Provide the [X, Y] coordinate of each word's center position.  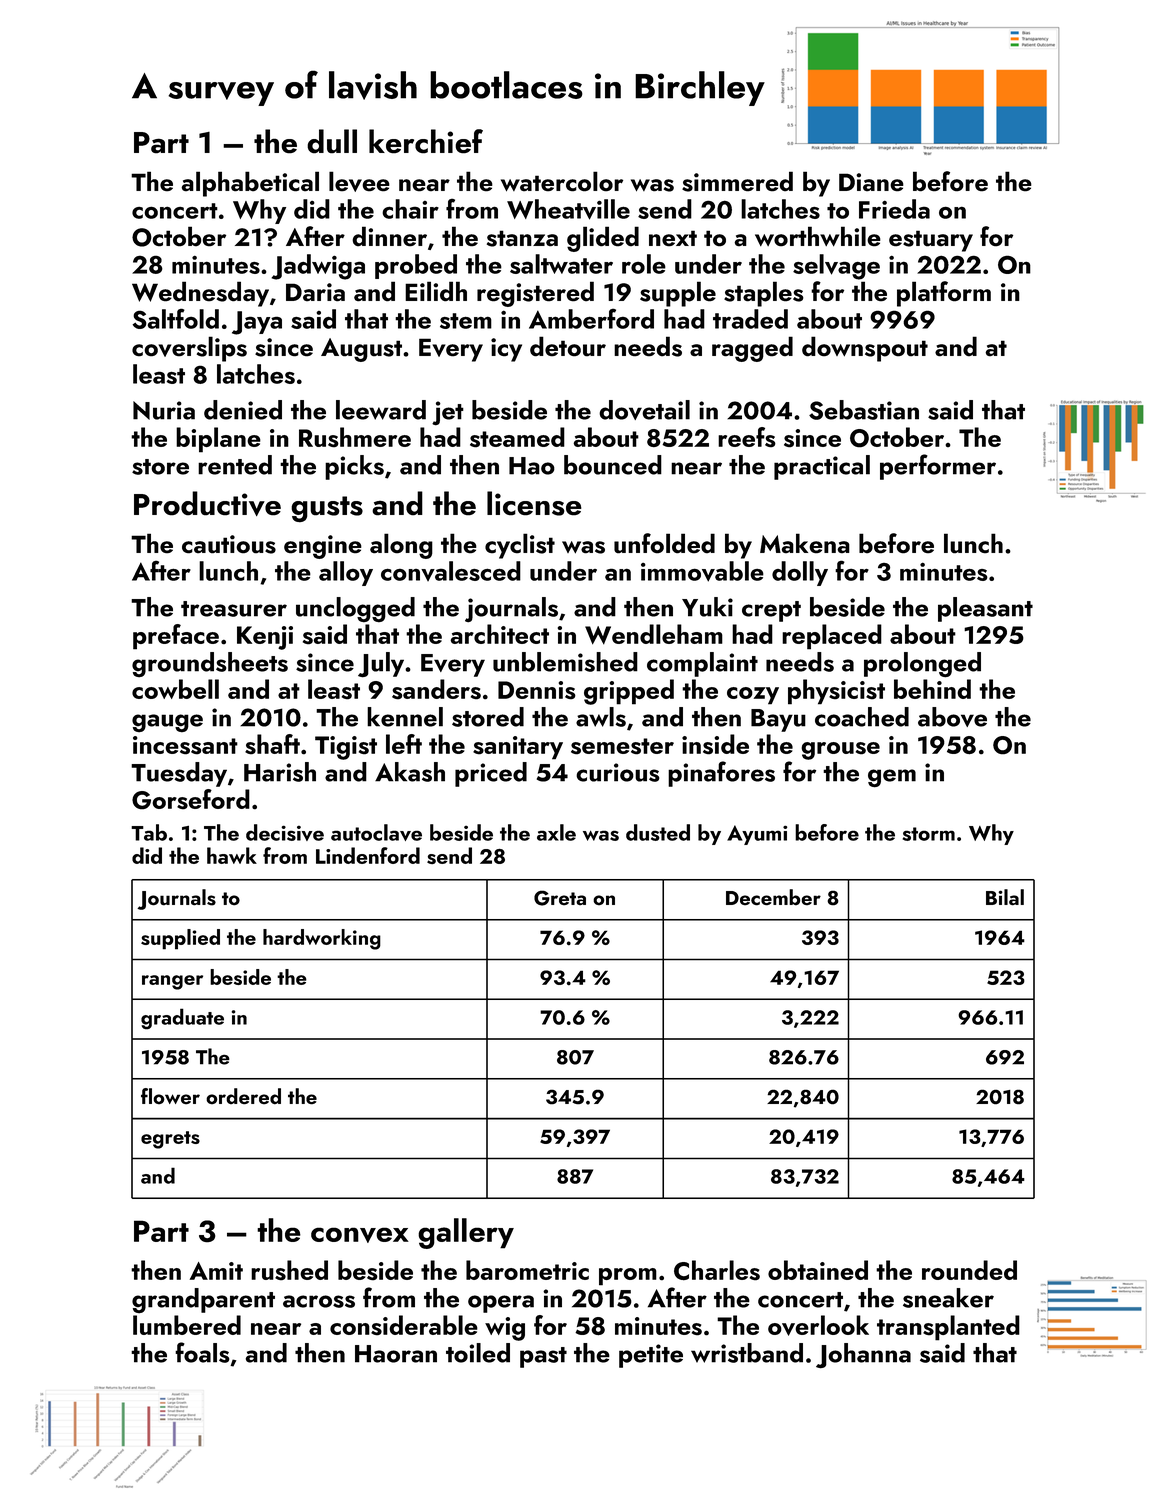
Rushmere [355, 437]
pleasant [985, 609]
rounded [969, 1270]
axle [556, 832]
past [543, 1357]
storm [929, 834]
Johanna [863, 1356]
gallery [466, 1233]
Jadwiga [318, 267]
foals [202, 1352]
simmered [737, 181]
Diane [871, 182]
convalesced [451, 571]
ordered [243, 1096]
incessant [185, 745]
